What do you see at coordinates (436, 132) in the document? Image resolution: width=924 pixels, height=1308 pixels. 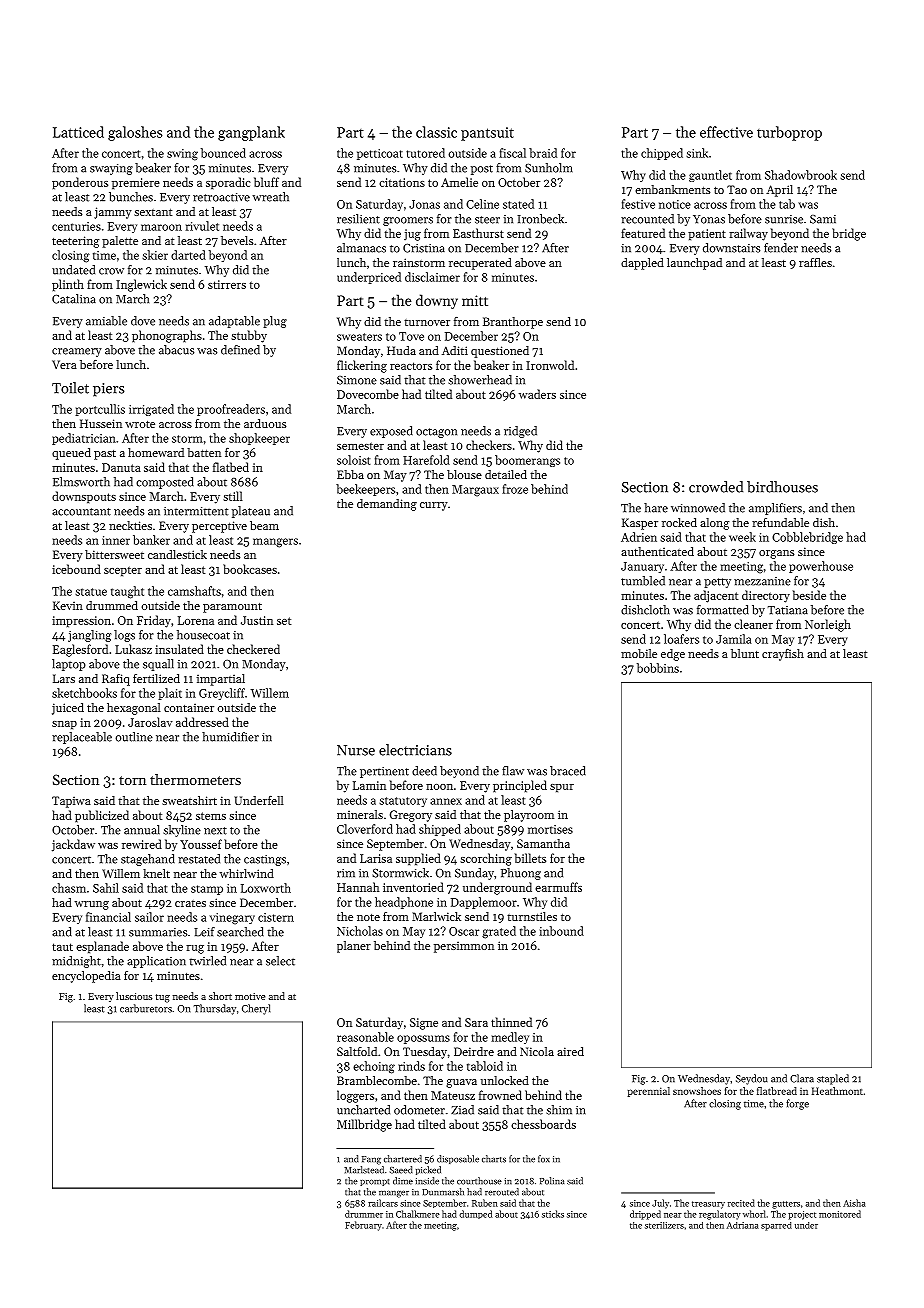 I see `classic` at bounding box center [436, 132].
